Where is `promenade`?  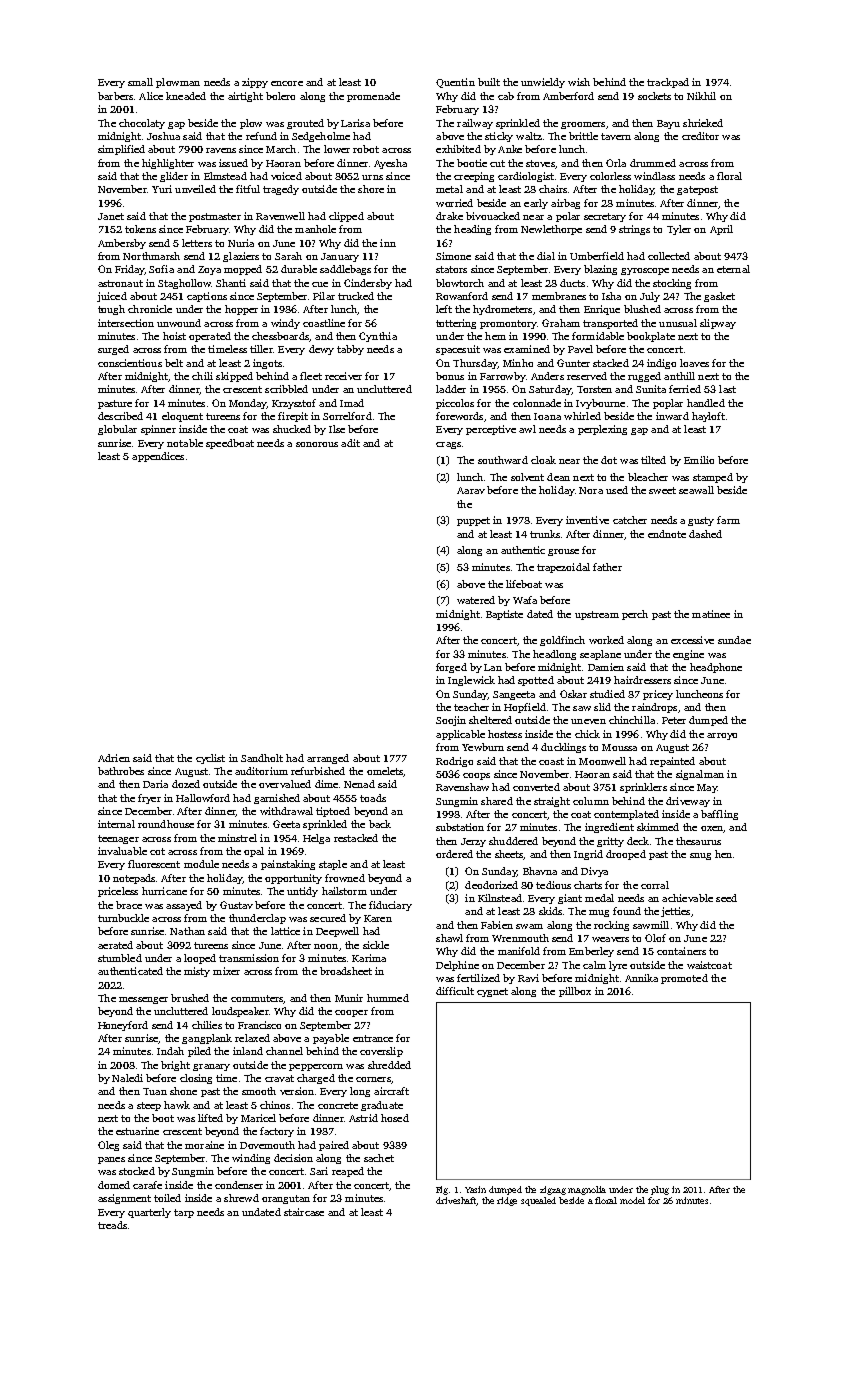
promenade is located at coordinates (373, 97).
